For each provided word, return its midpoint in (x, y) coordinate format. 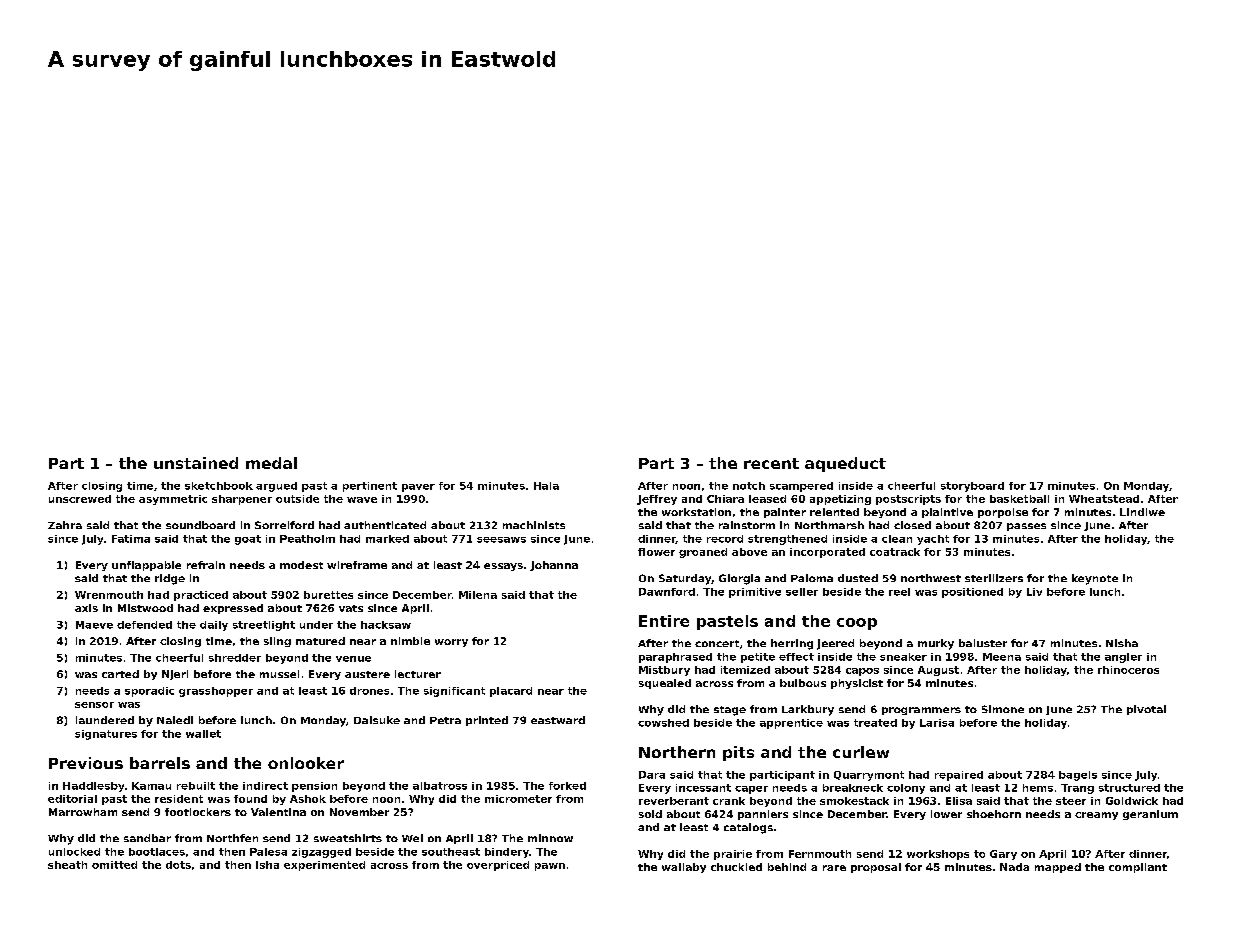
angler (1123, 658)
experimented (324, 866)
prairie (733, 855)
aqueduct (845, 464)
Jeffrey (657, 500)
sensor (94, 705)
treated (875, 723)
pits (738, 753)
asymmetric (173, 500)
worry (451, 643)
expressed (233, 609)
